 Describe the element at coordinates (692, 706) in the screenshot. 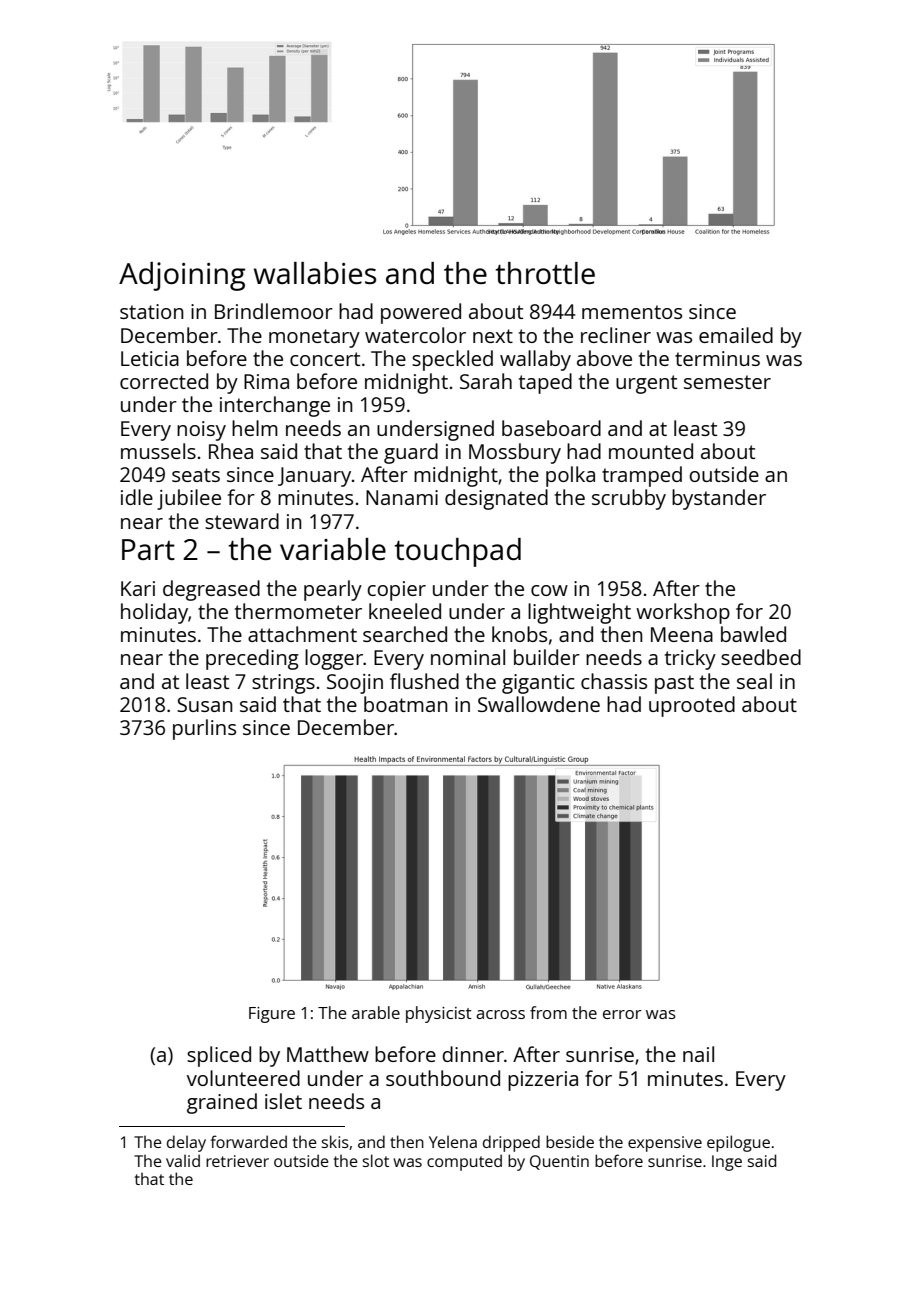

I see `uprooted` at that location.
